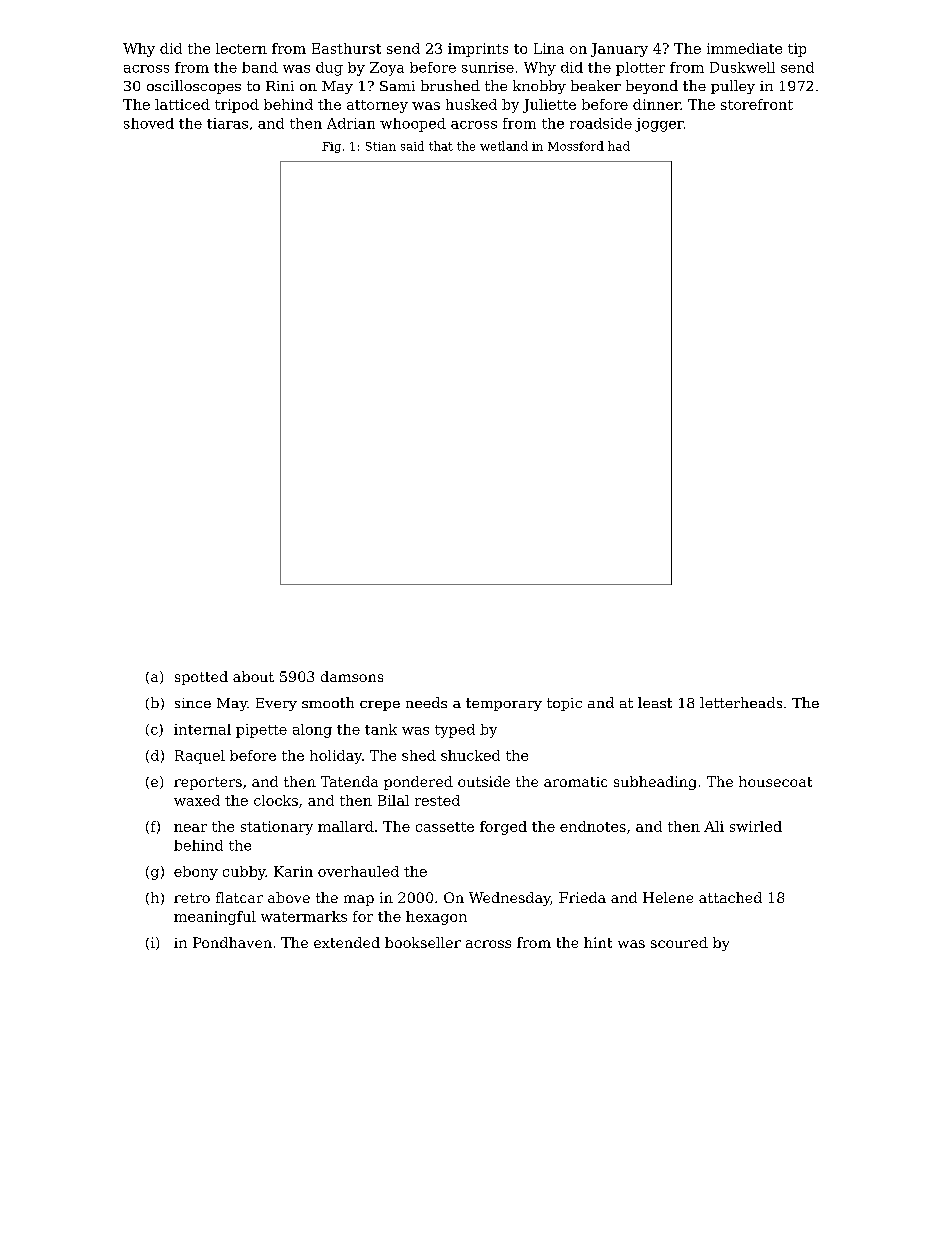 The width and height of the screenshot is (952, 1233). What do you see at coordinates (241, 48) in the screenshot?
I see `lectern` at bounding box center [241, 48].
